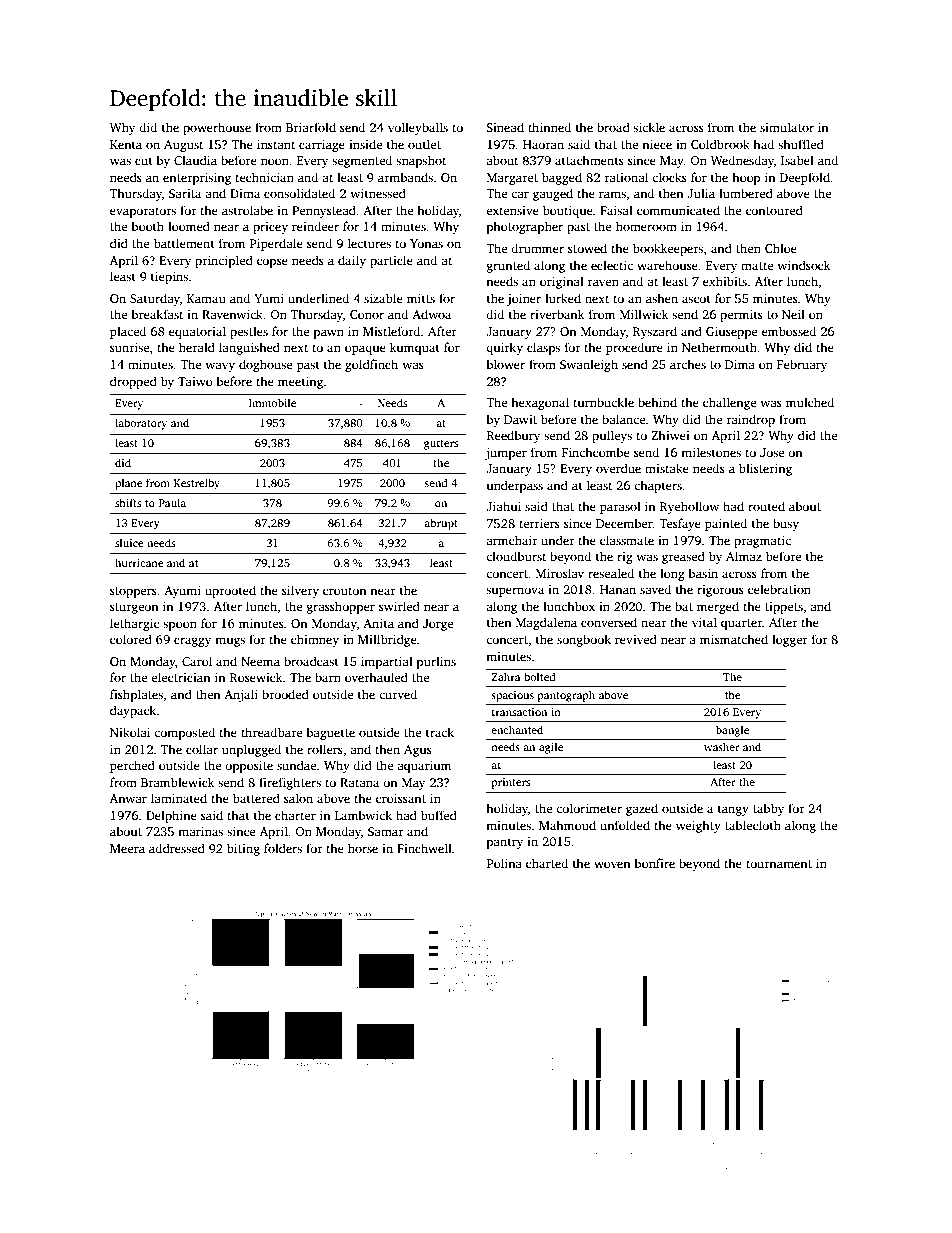 This document has width=952, height=1233. Describe the element at coordinates (369, 243) in the document. I see `lectures` at that location.
